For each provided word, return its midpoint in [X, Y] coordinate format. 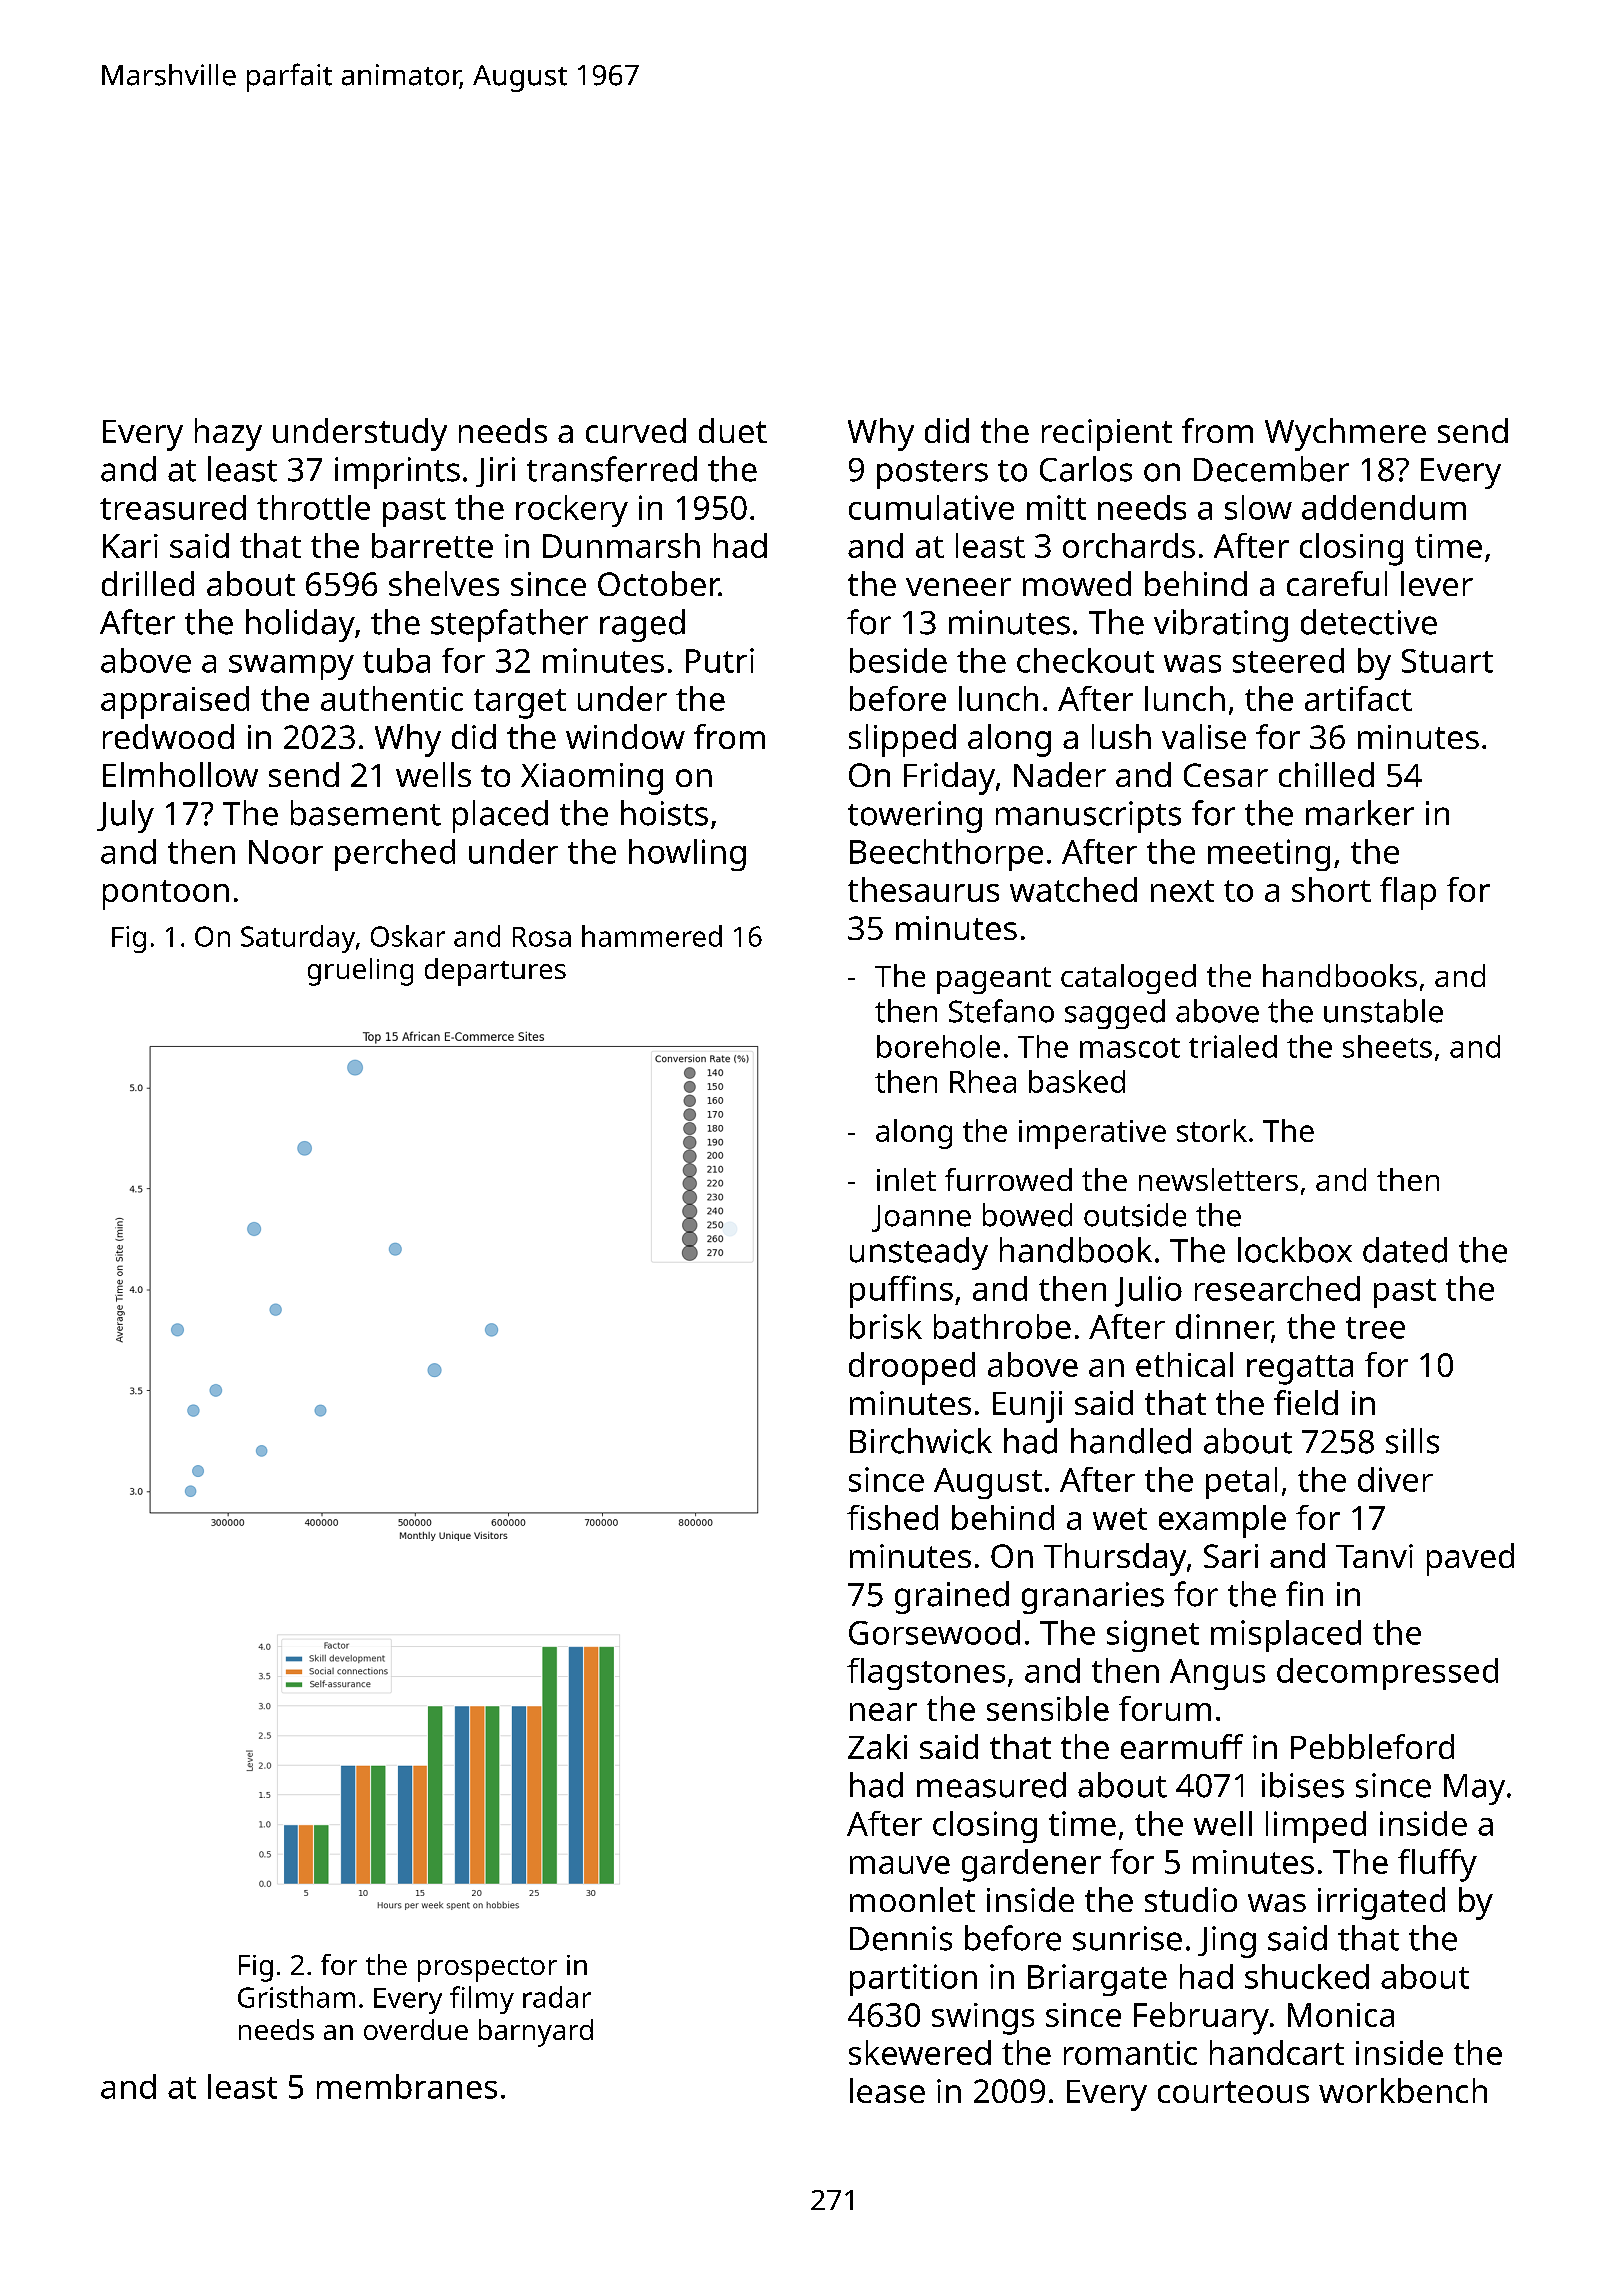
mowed [1077, 583]
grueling [360, 972]
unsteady [919, 1253]
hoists [664, 813]
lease [887, 2090]
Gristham [296, 1997]
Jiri [495, 472]
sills [1412, 1441]
